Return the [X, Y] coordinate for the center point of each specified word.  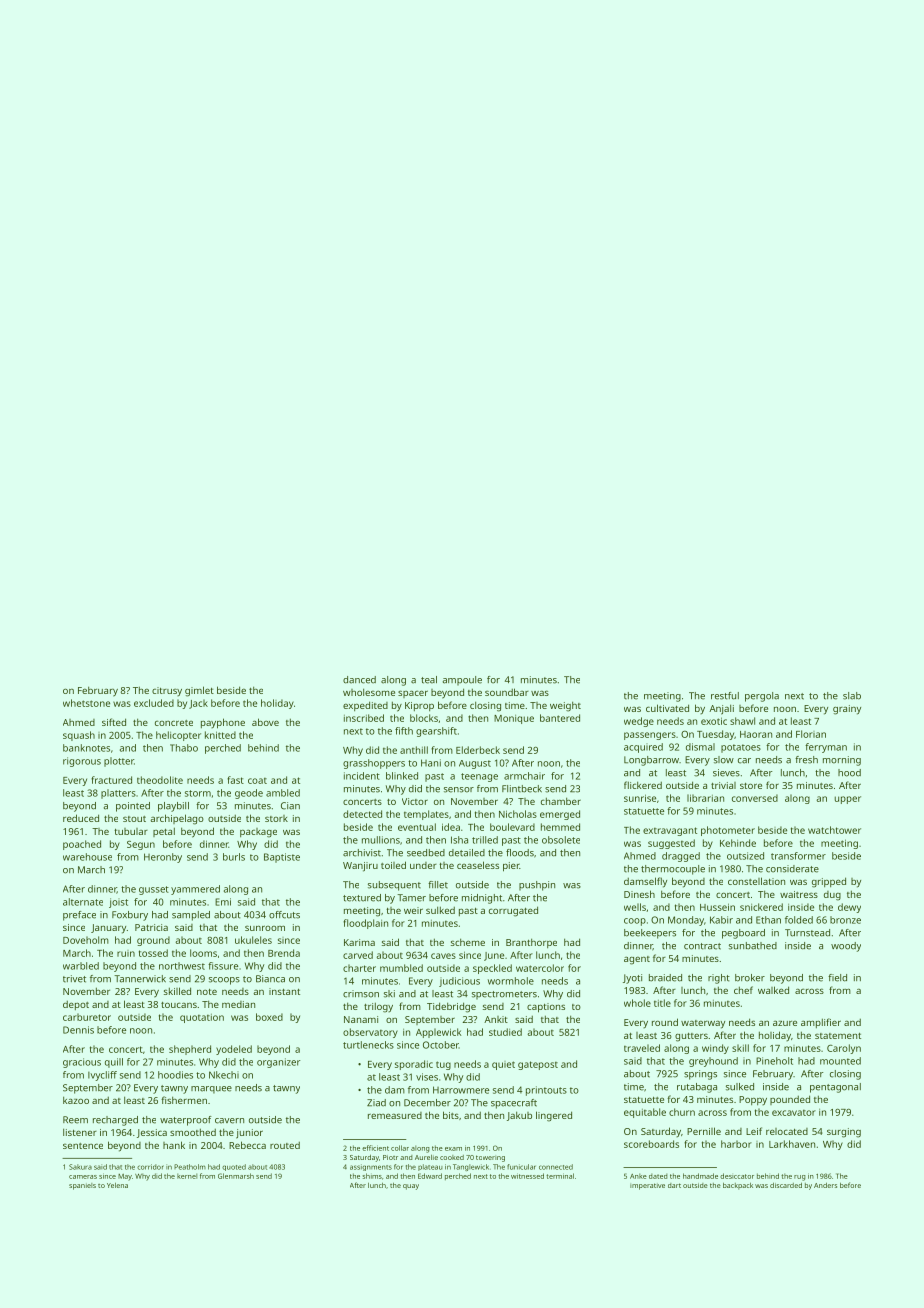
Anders [825, 1185]
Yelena [117, 1185]
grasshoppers [374, 764]
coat [257, 781]
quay [411, 1187]
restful [725, 696]
